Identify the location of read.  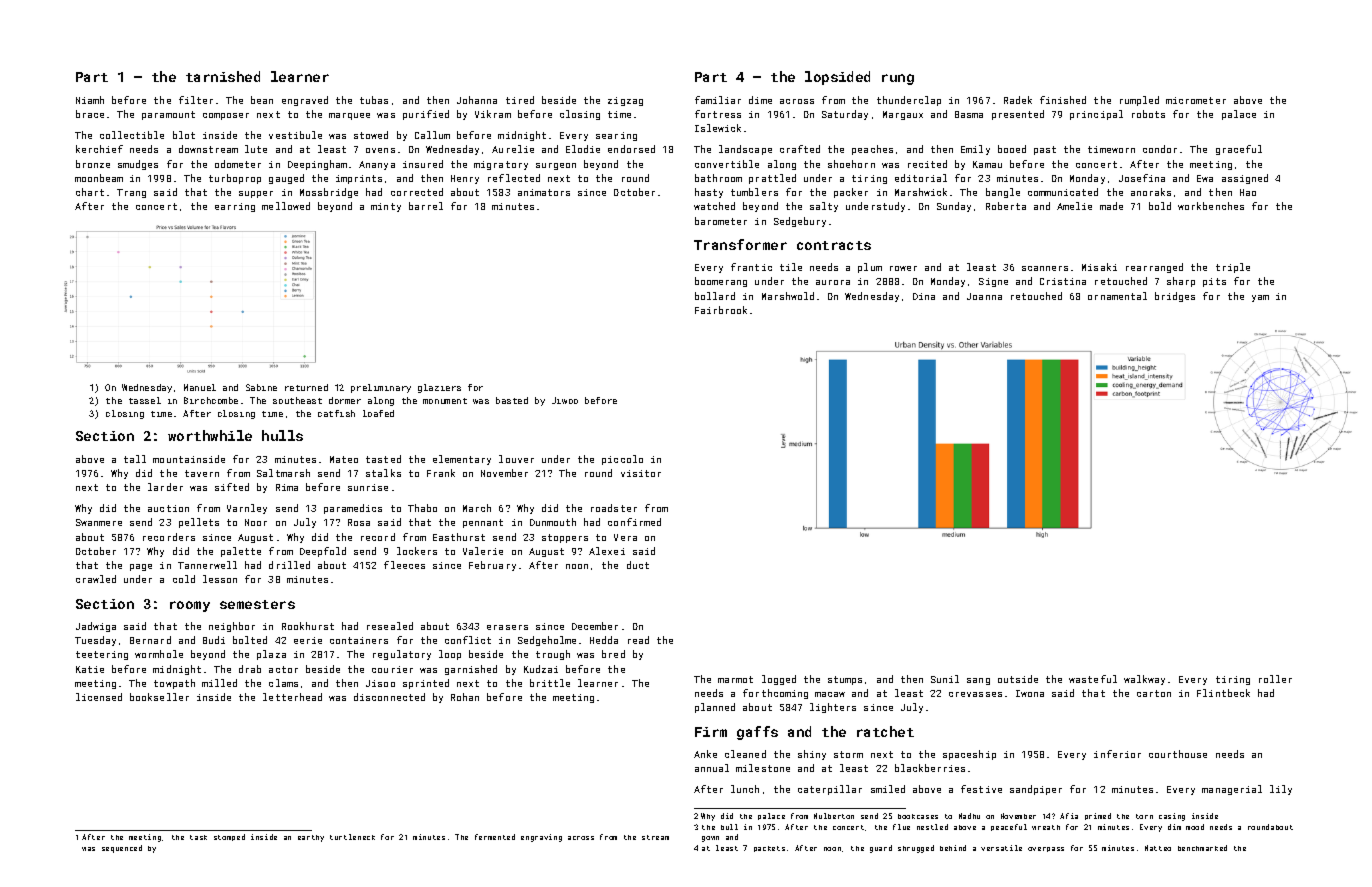
(638, 640).
